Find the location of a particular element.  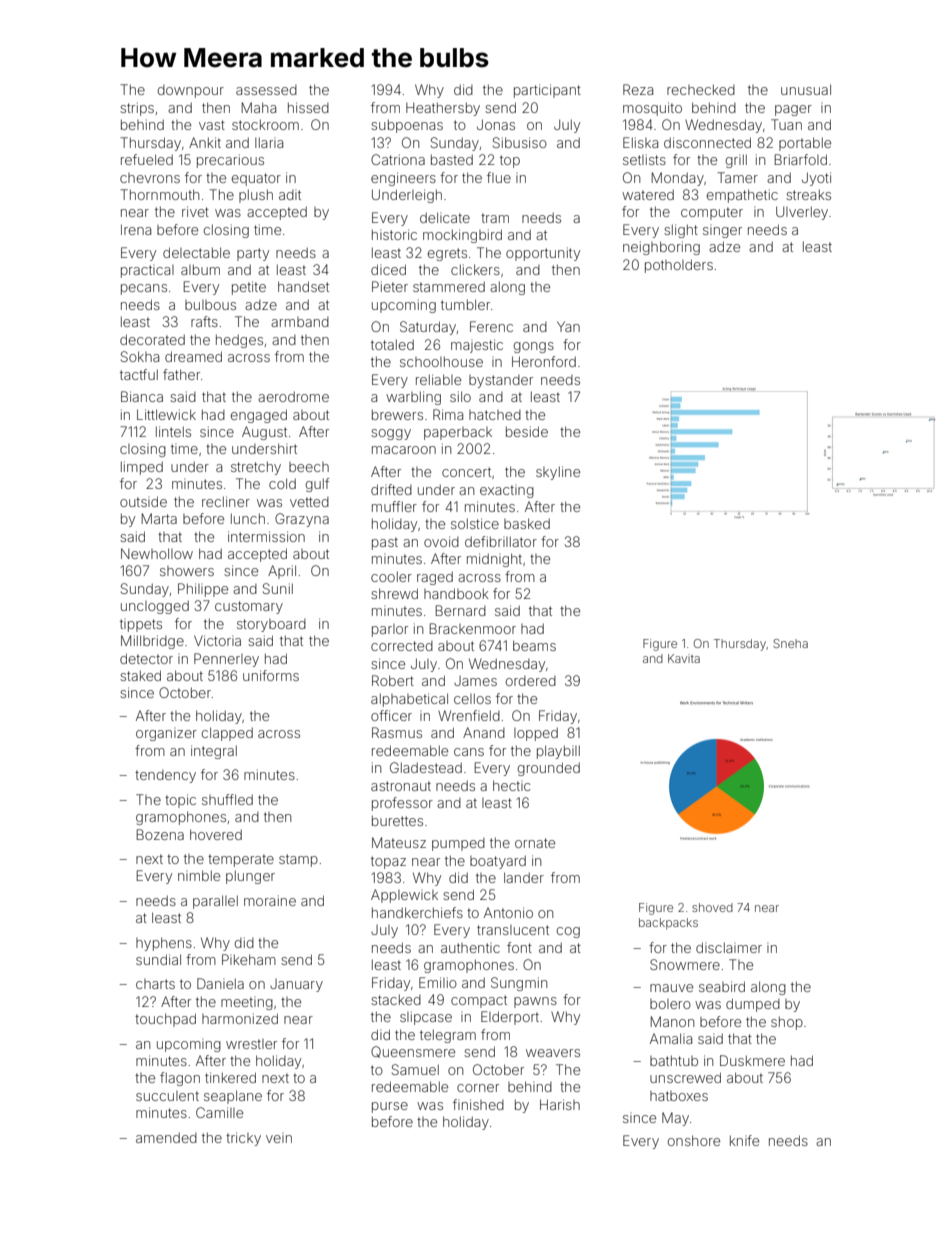

Newhollow is located at coordinates (157, 553).
